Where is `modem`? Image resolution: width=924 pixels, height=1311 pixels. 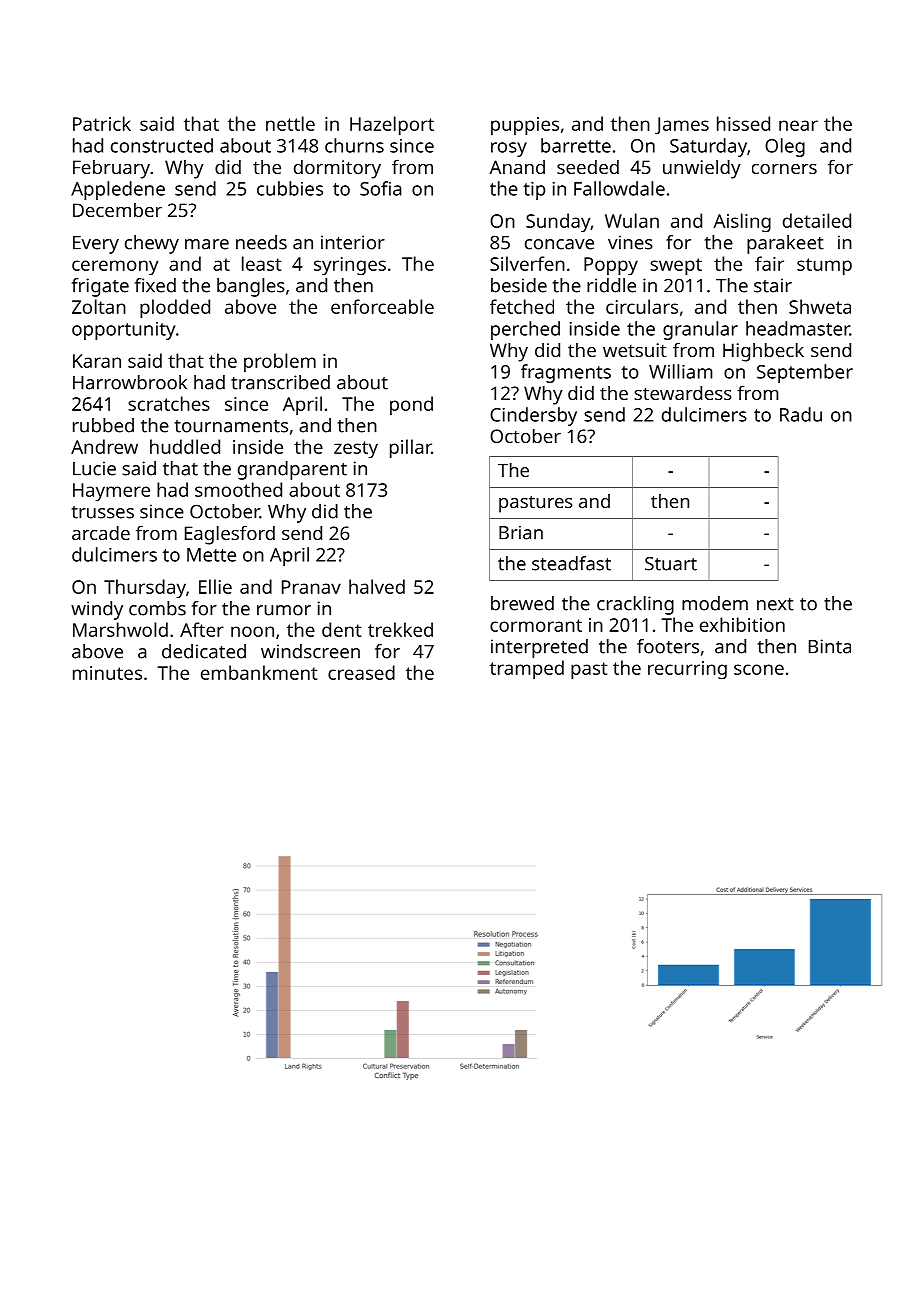 modem is located at coordinates (715, 603).
